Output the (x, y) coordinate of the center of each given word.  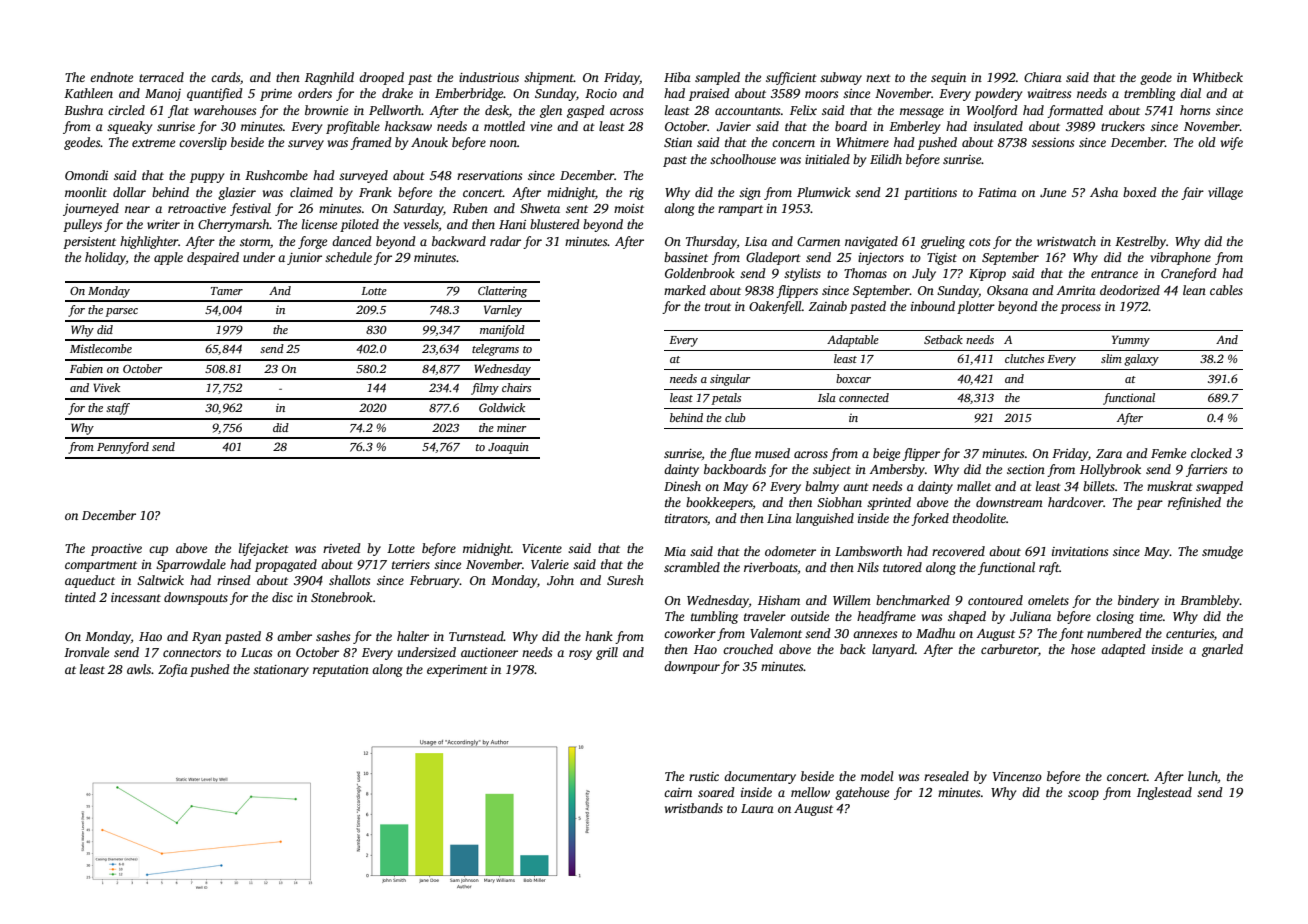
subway (841, 78)
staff (118, 409)
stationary (281, 671)
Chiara (1043, 77)
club (735, 417)
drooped (381, 78)
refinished (1194, 503)
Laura (757, 808)
